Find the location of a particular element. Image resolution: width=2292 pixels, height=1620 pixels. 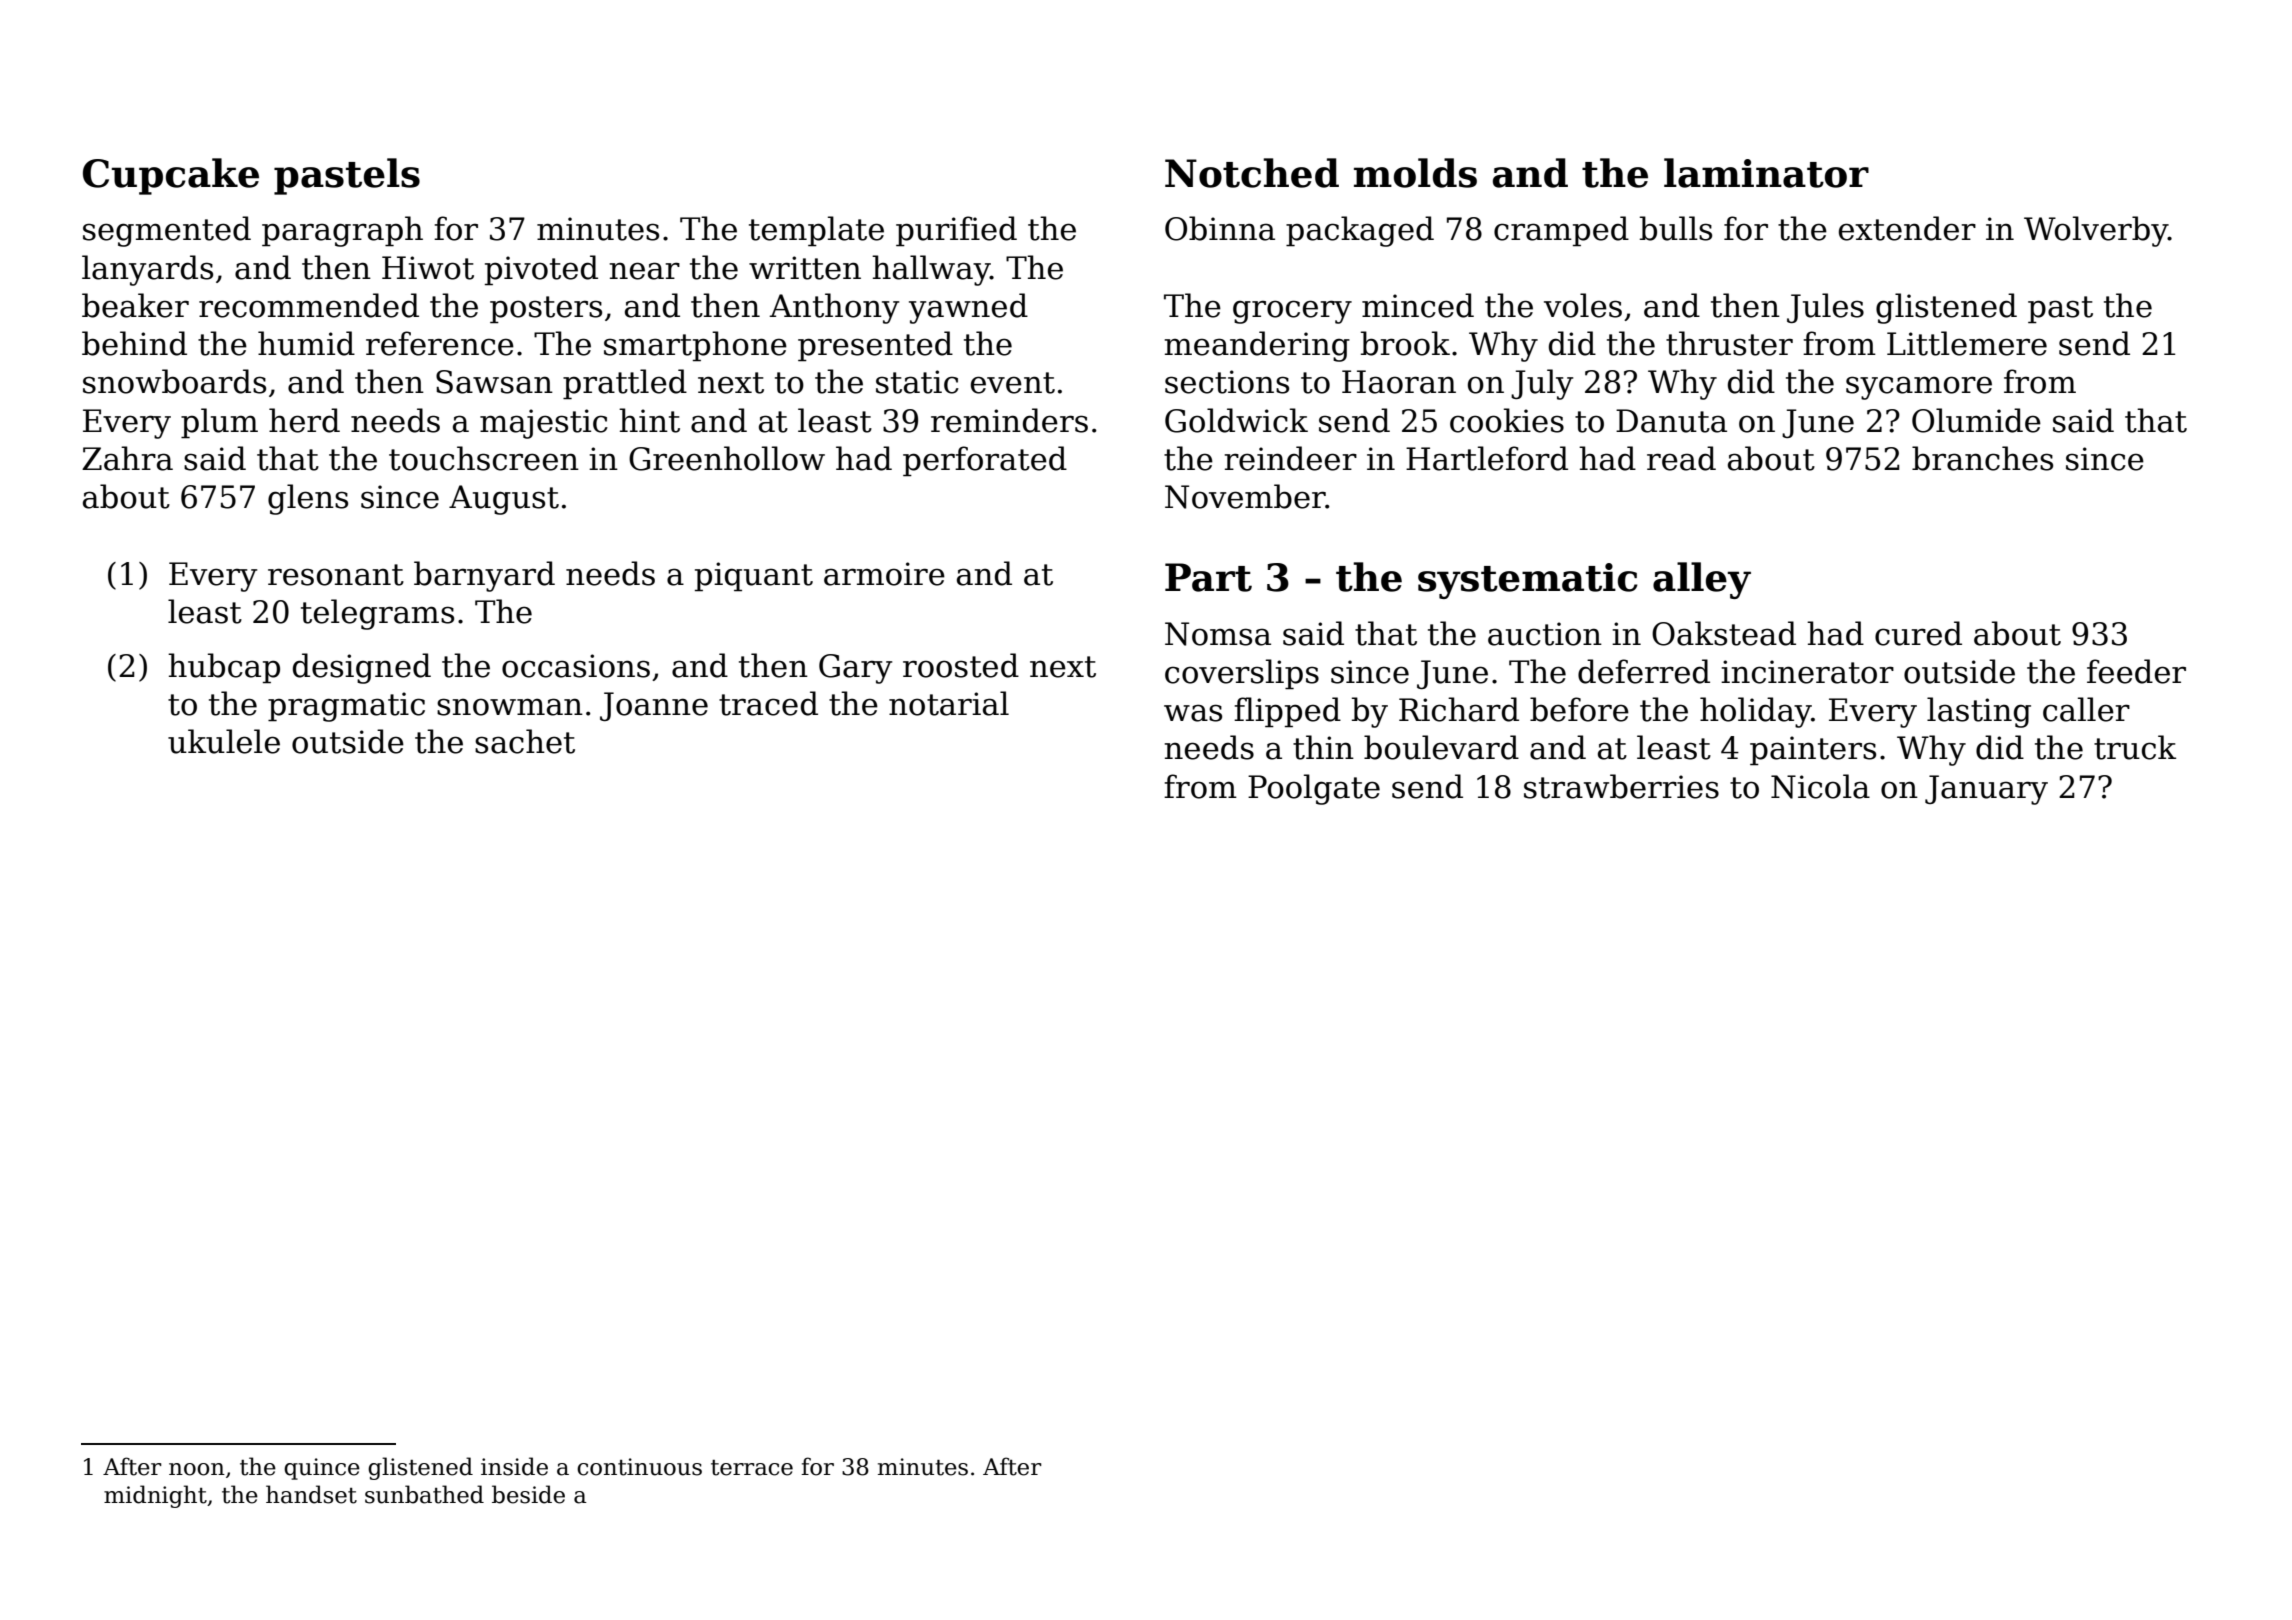

sachet is located at coordinates (525, 741).
